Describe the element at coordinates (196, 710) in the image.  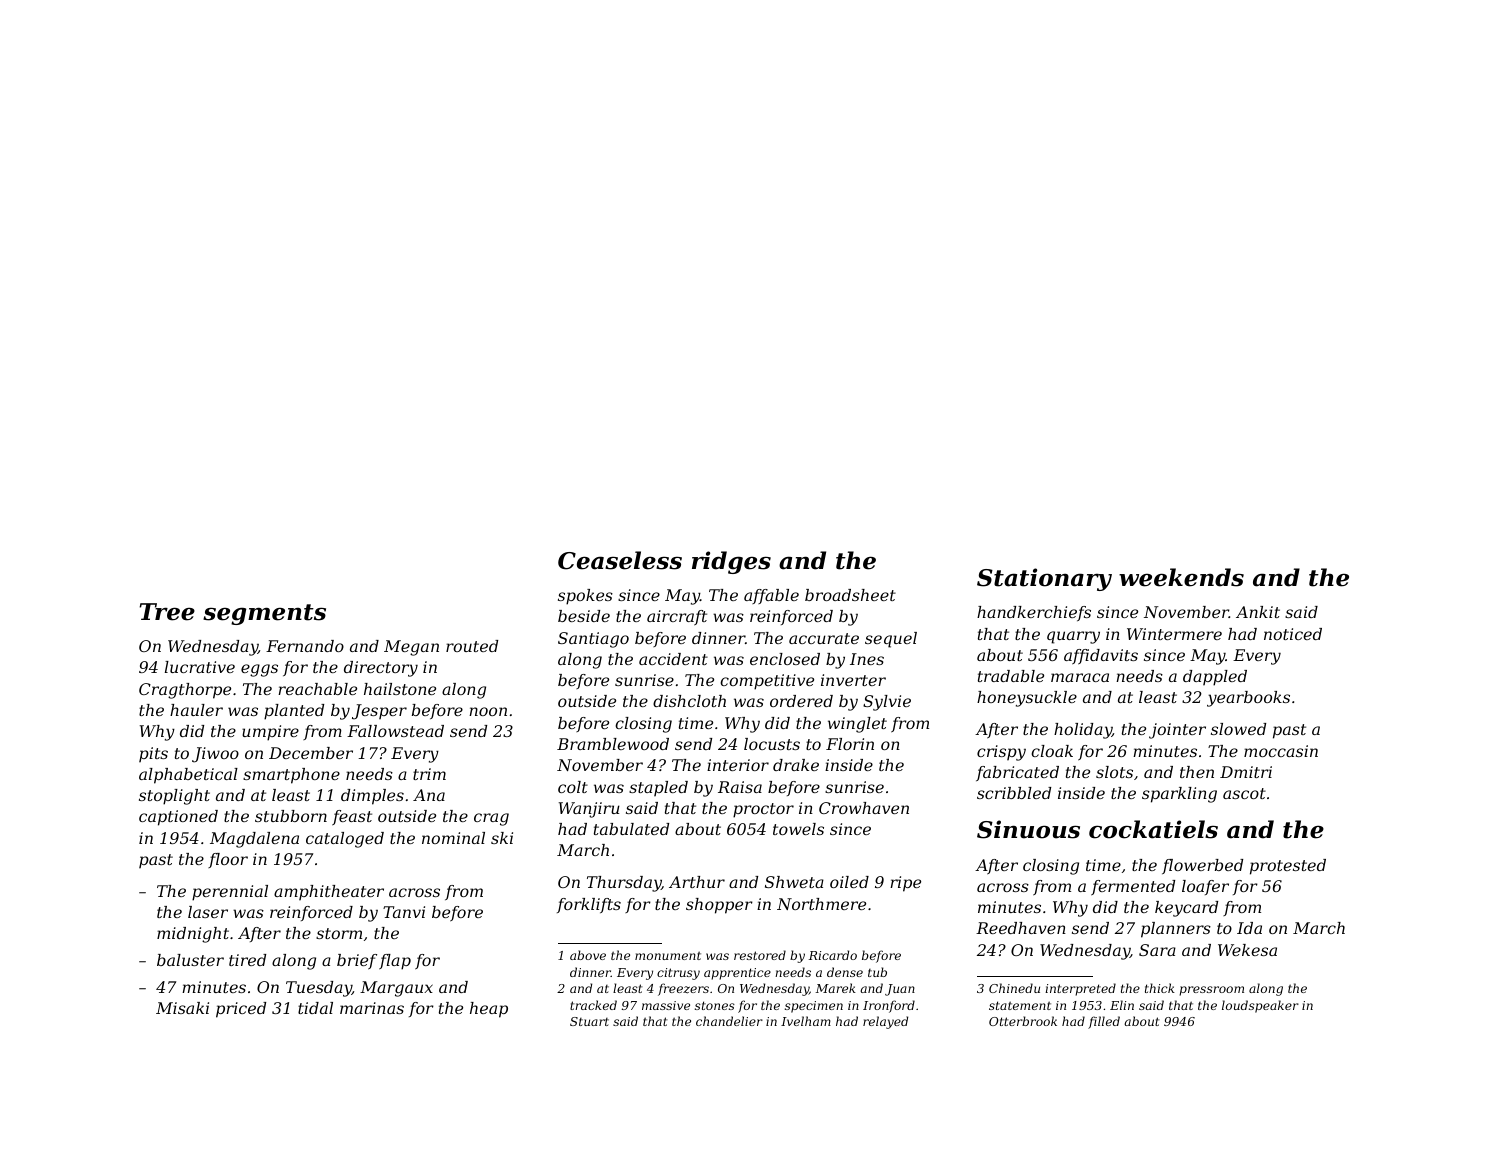
I see `hauler` at that location.
